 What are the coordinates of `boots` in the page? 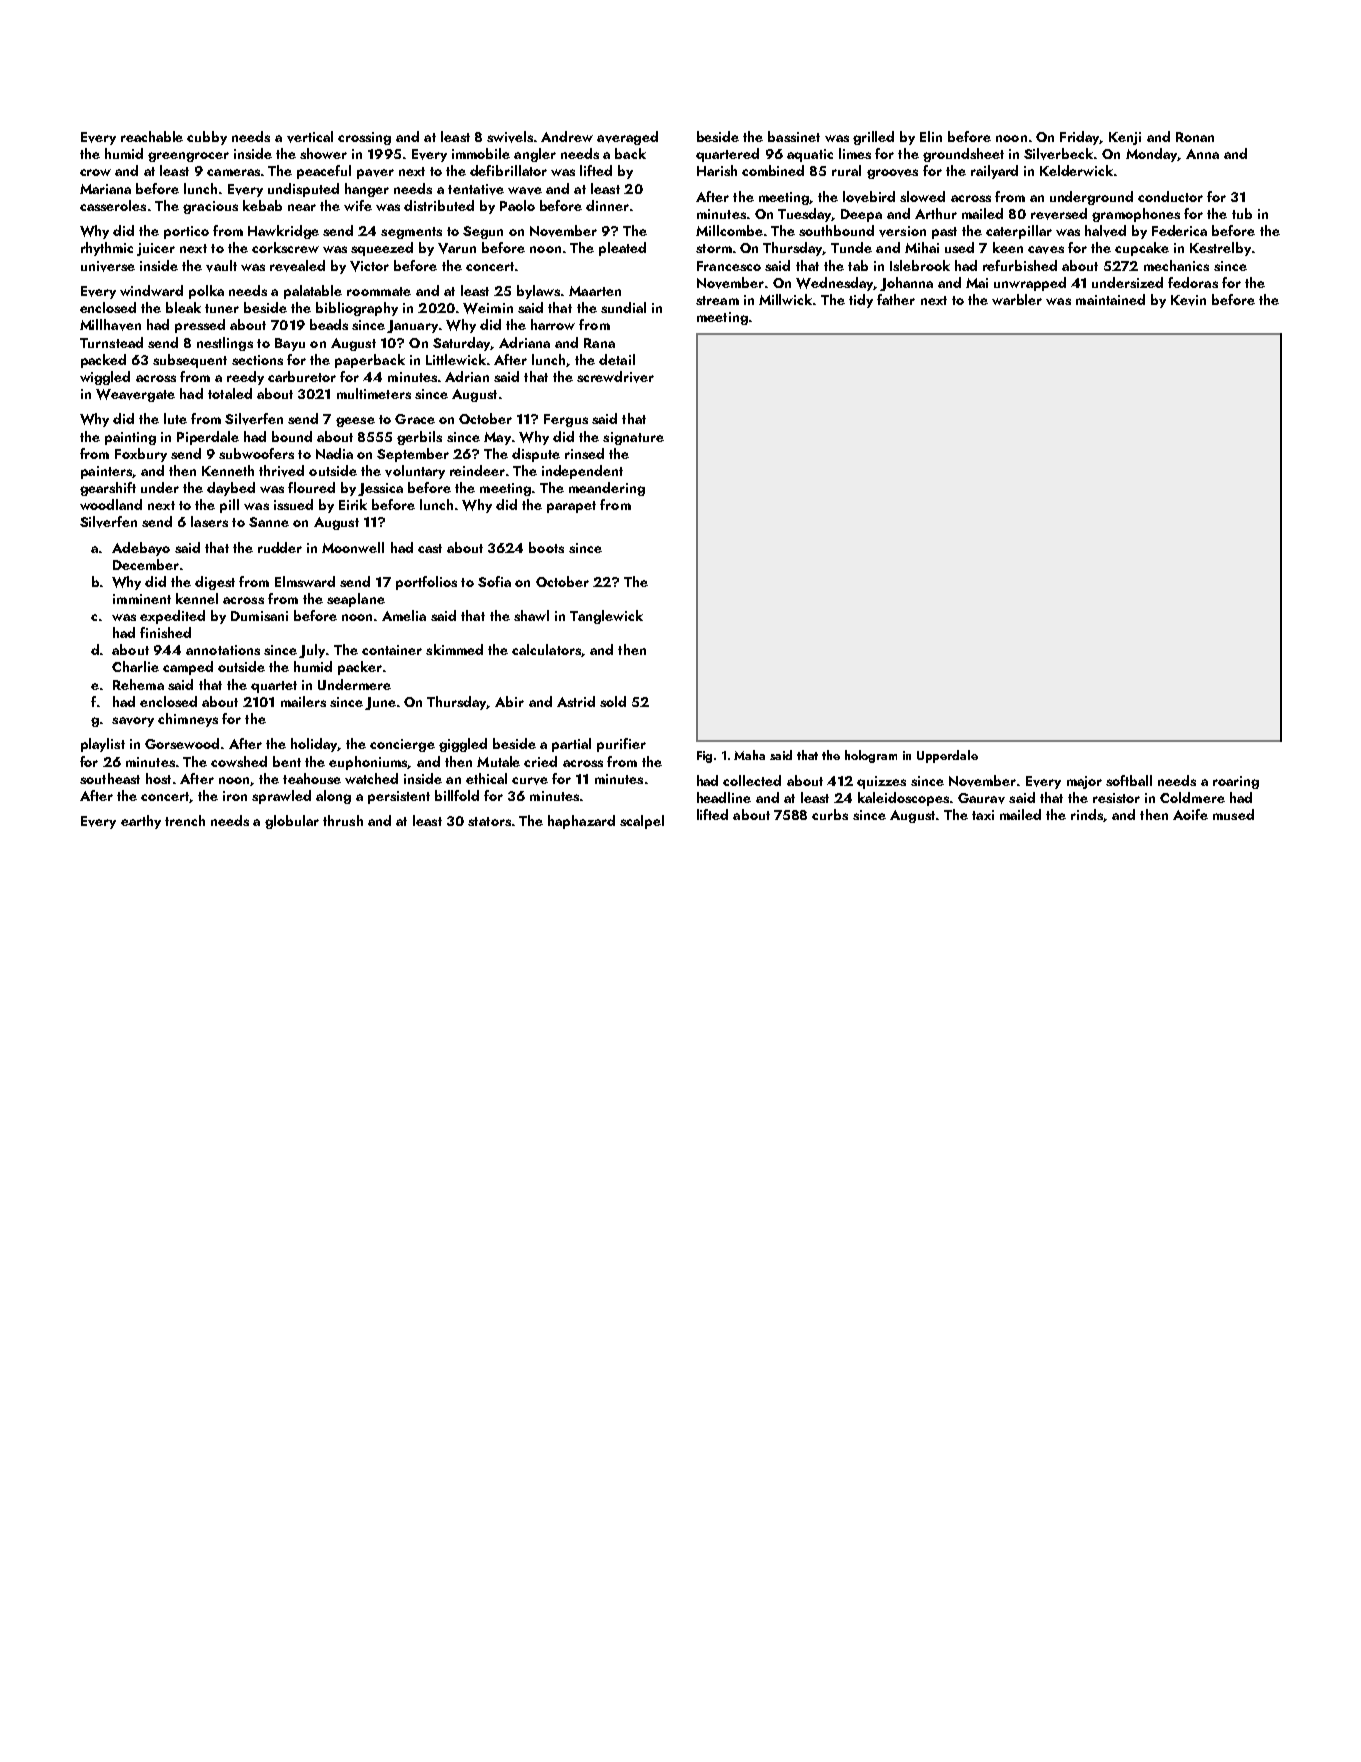 It's located at (546, 547).
